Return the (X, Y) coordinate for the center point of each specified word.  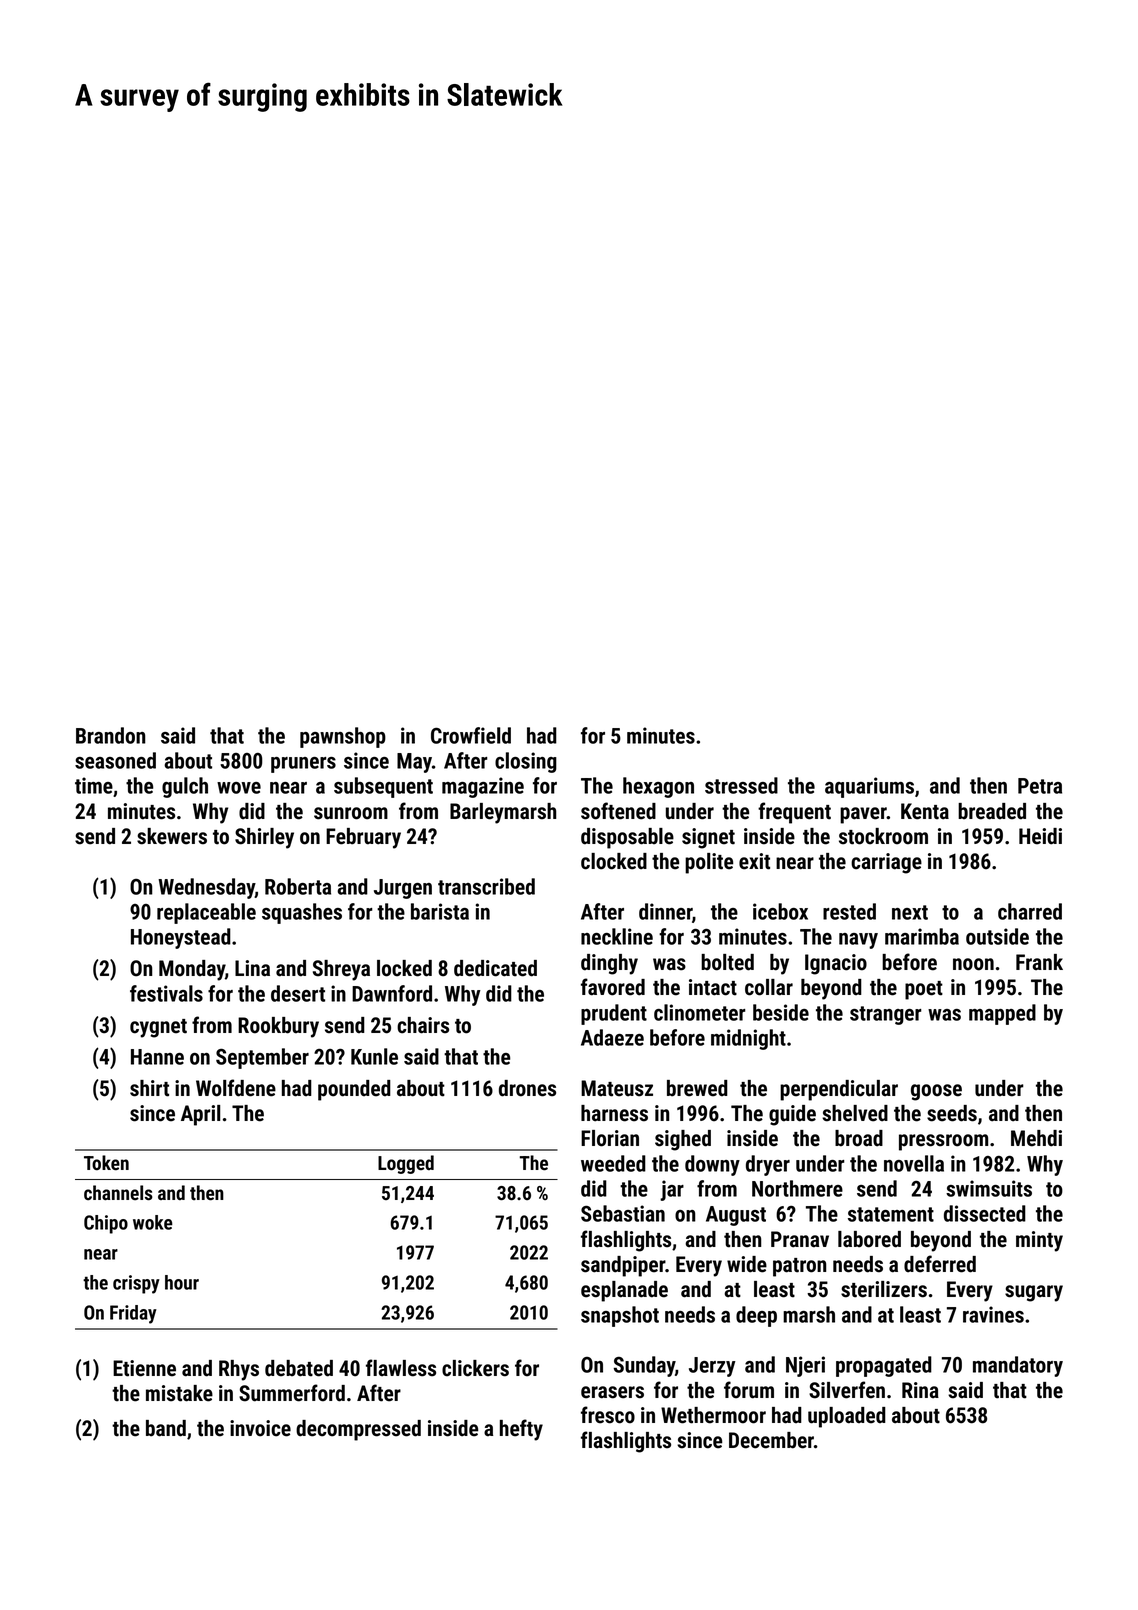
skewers (172, 836)
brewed (697, 1088)
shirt (149, 1088)
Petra (1040, 786)
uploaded (847, 1417)
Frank (1039, 962)
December (771, 1440)
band (166, 1428)
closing (526, 762)
